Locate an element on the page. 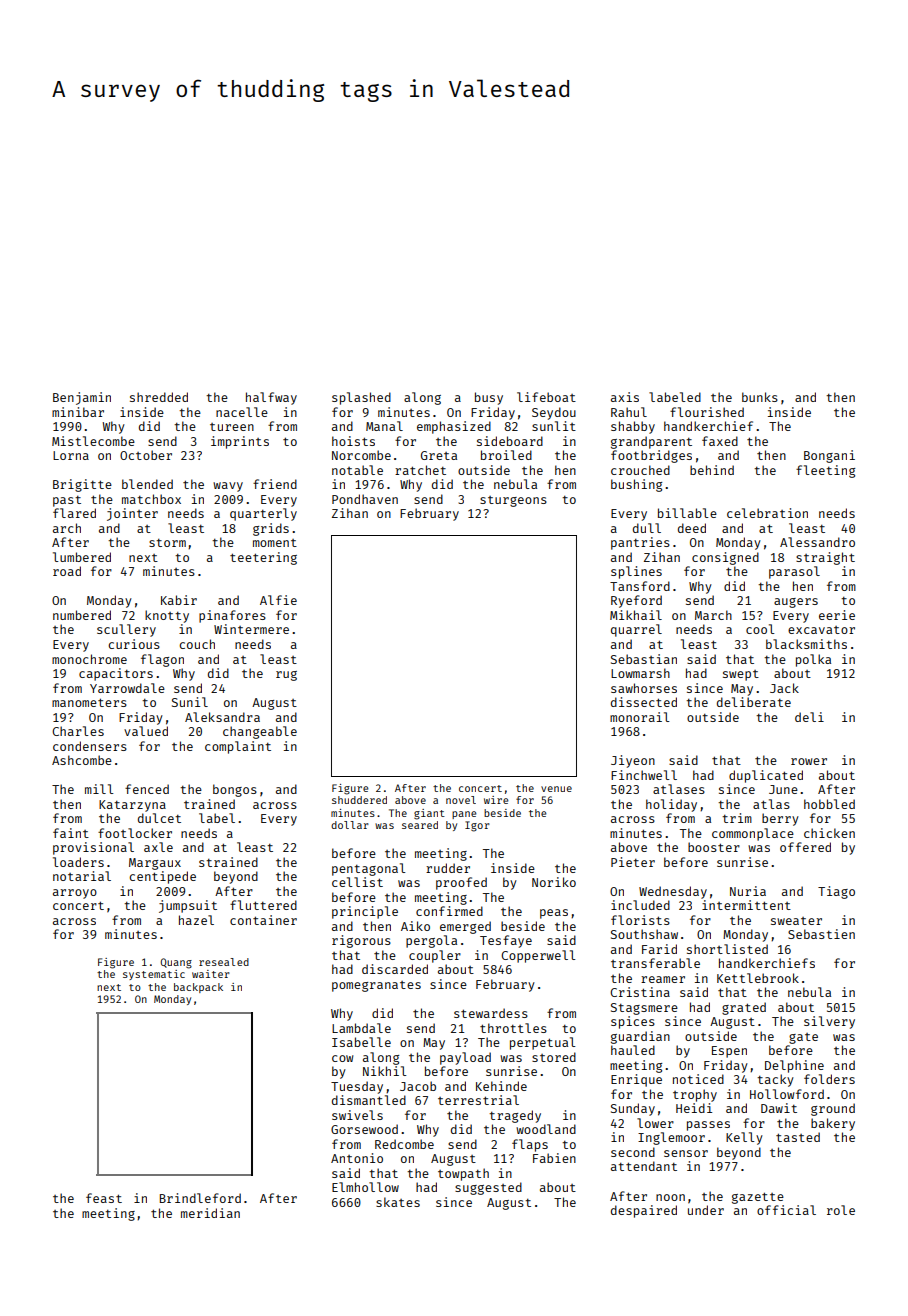 This image has height=1316, width=908. meridian is located at coordinates (210, 1213).
